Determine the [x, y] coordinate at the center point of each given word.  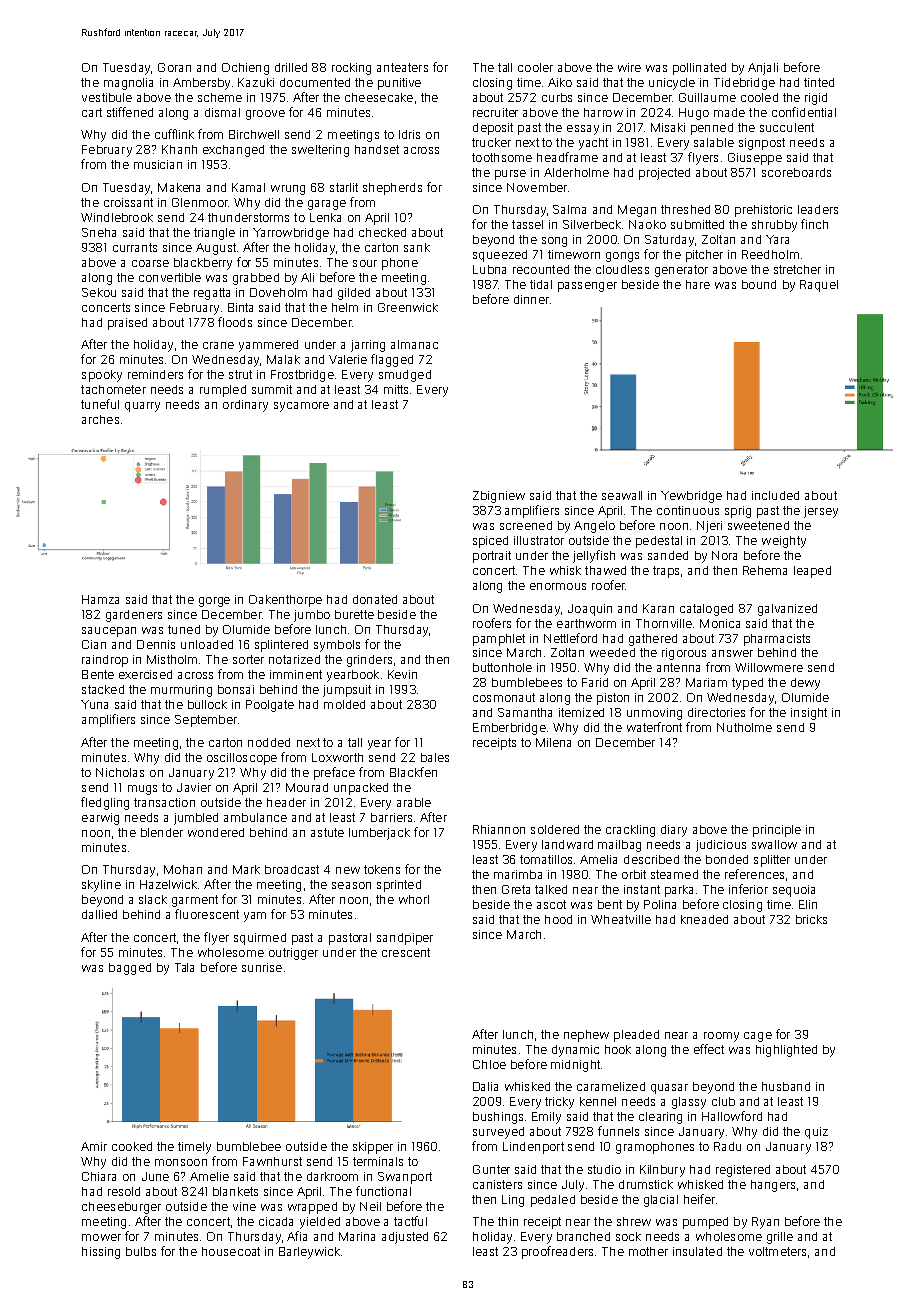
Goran [174, 67]
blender [162, 832]
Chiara [99, 1176]
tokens [382, 869]
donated [375, 599]
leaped [812, 572]
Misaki [668, 127]
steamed [674, 874]
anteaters [402, 67]
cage [758, 1037]
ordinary [245, 406]
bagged [130, 969]
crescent [406, 952]
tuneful [100, 404]
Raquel [819, 286]
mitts [396, 389]
